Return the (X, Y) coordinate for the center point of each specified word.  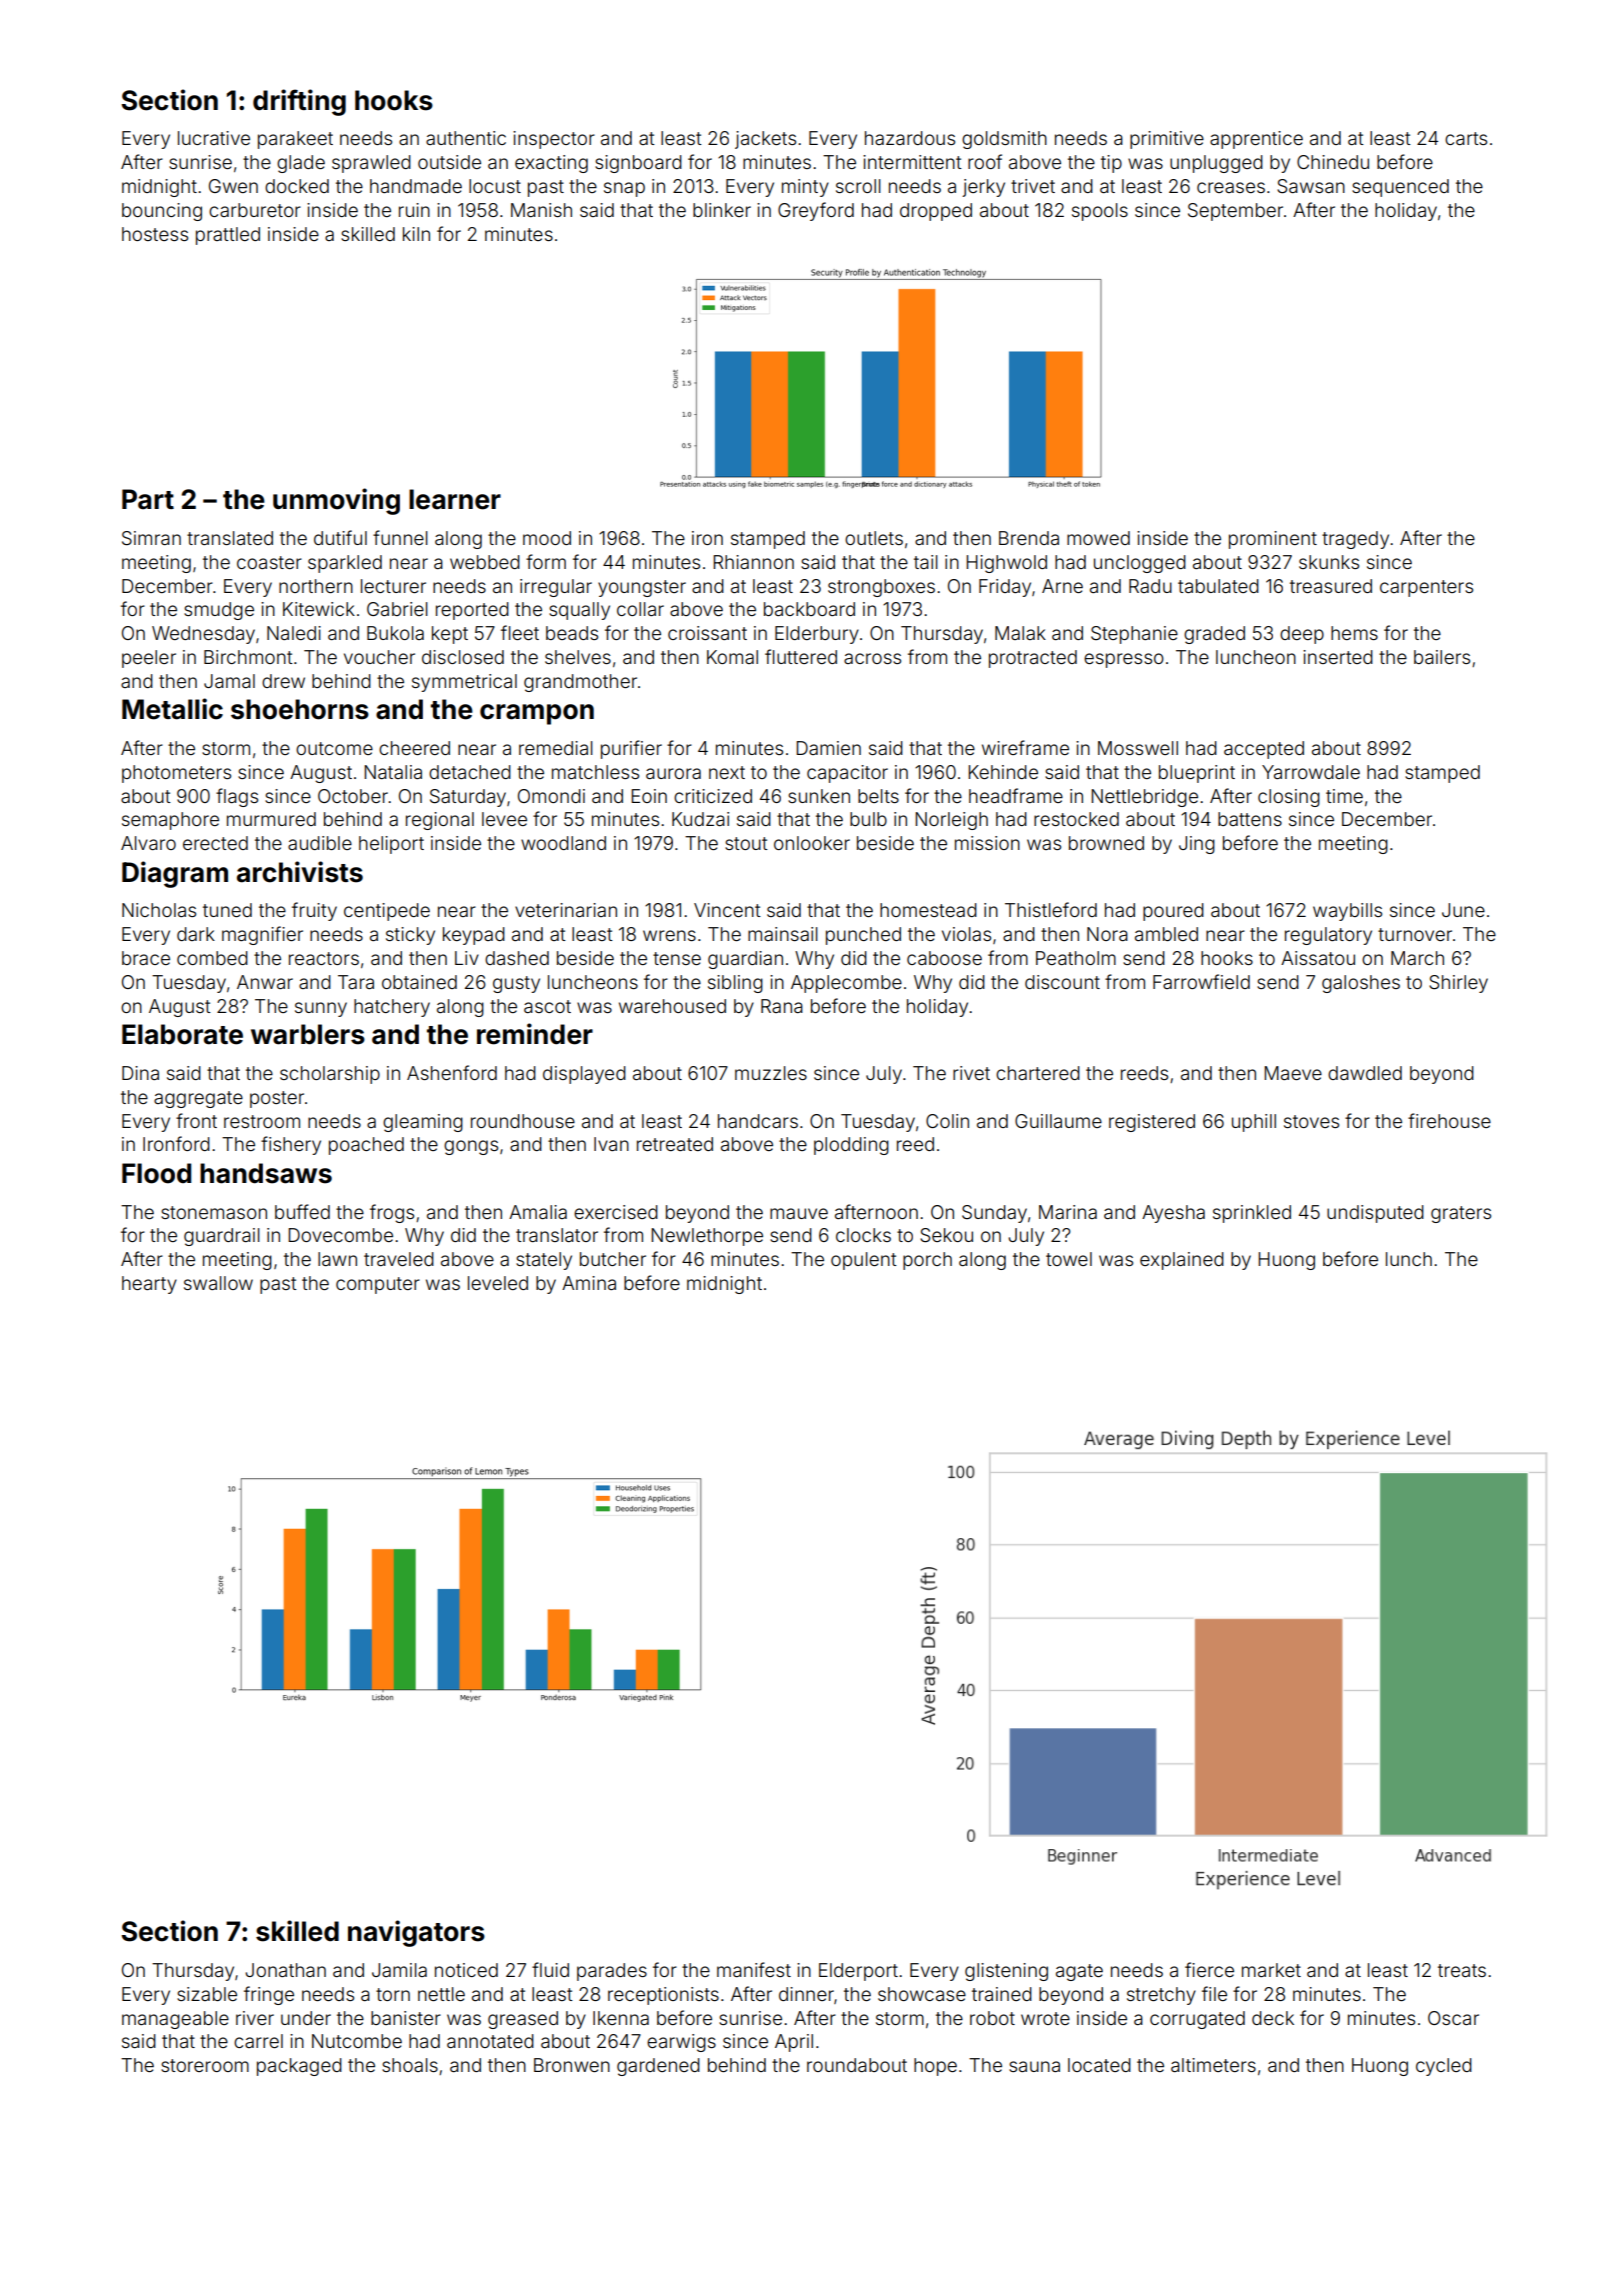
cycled (1444, 2067)
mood (547, 538)
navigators (416, 1933)
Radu (1150, 586)
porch (927, 1261)
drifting (299, 102)
